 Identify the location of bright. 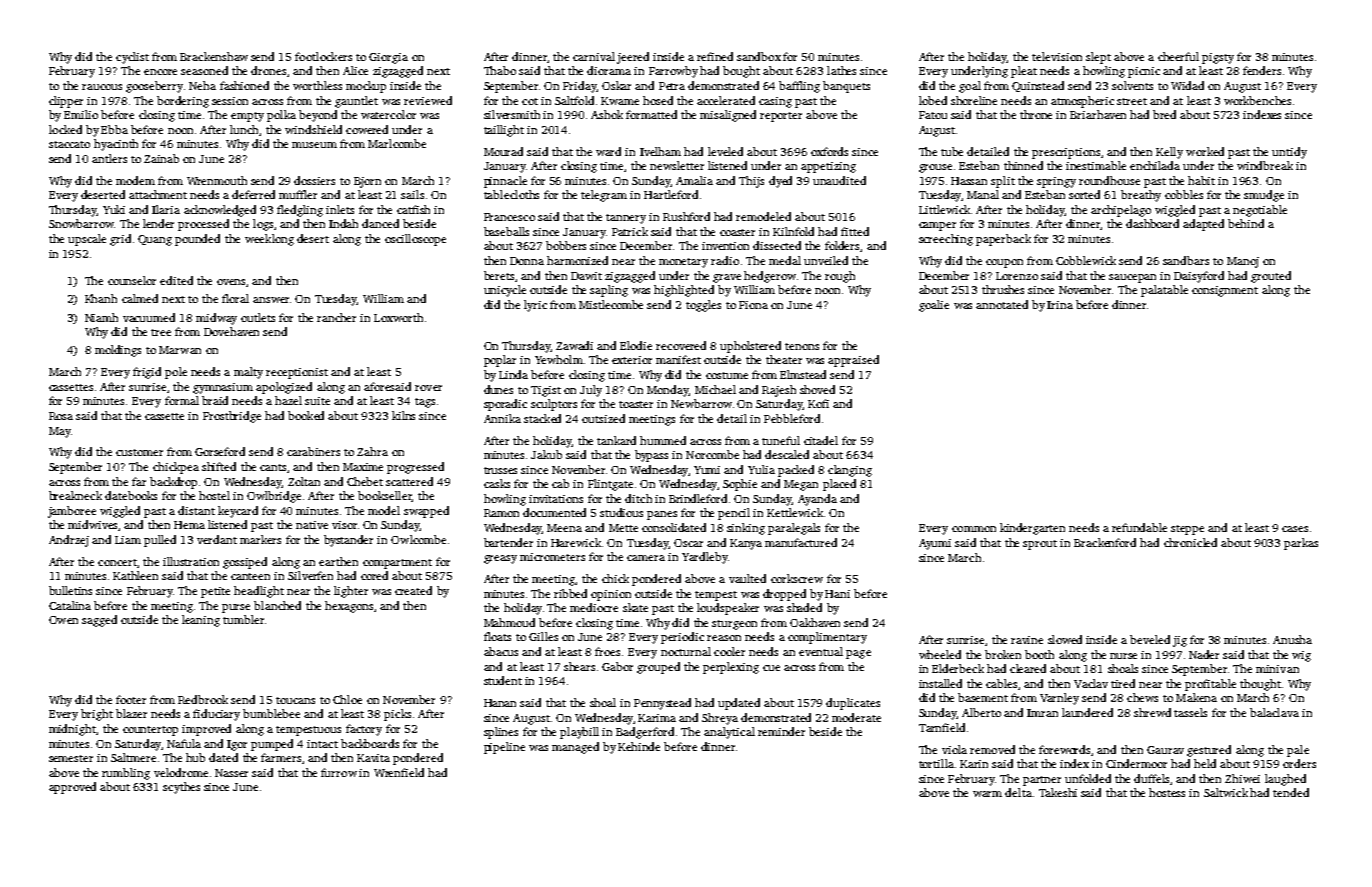
(97, 715).
